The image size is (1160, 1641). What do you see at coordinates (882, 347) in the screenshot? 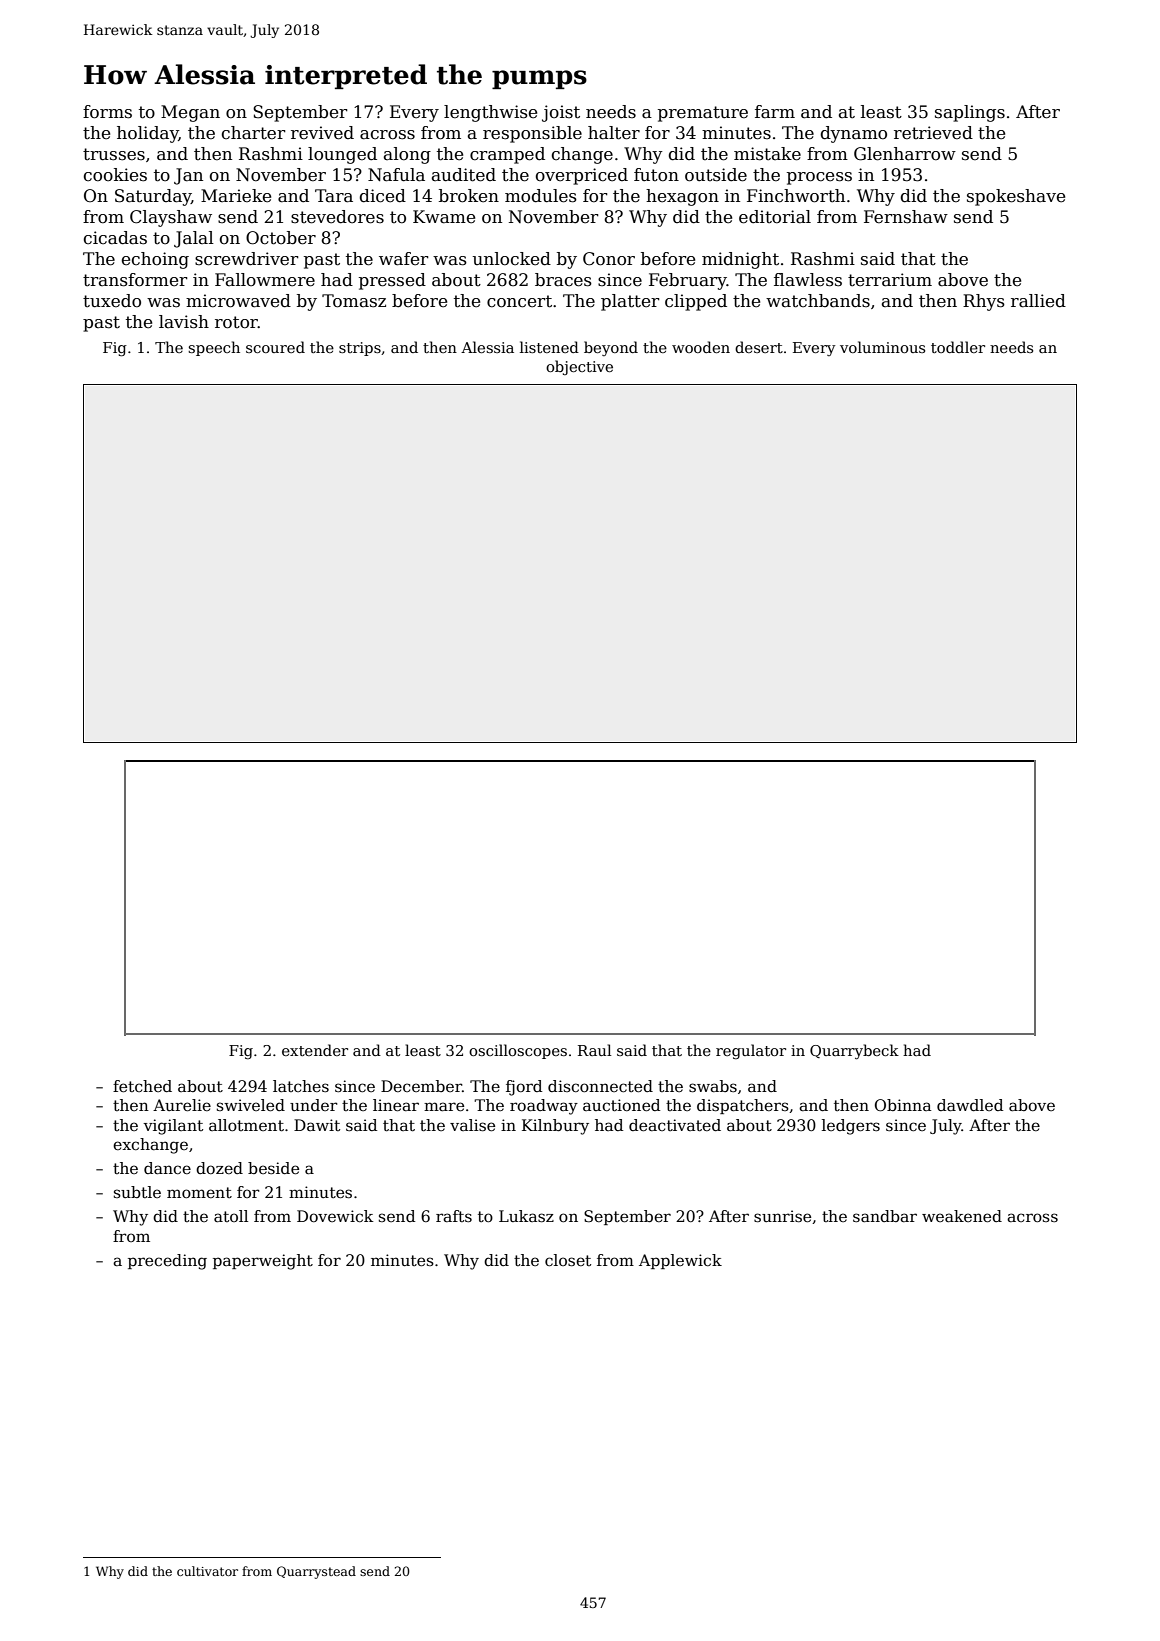
I see `voluminous` at bounding box center [882, 347].
